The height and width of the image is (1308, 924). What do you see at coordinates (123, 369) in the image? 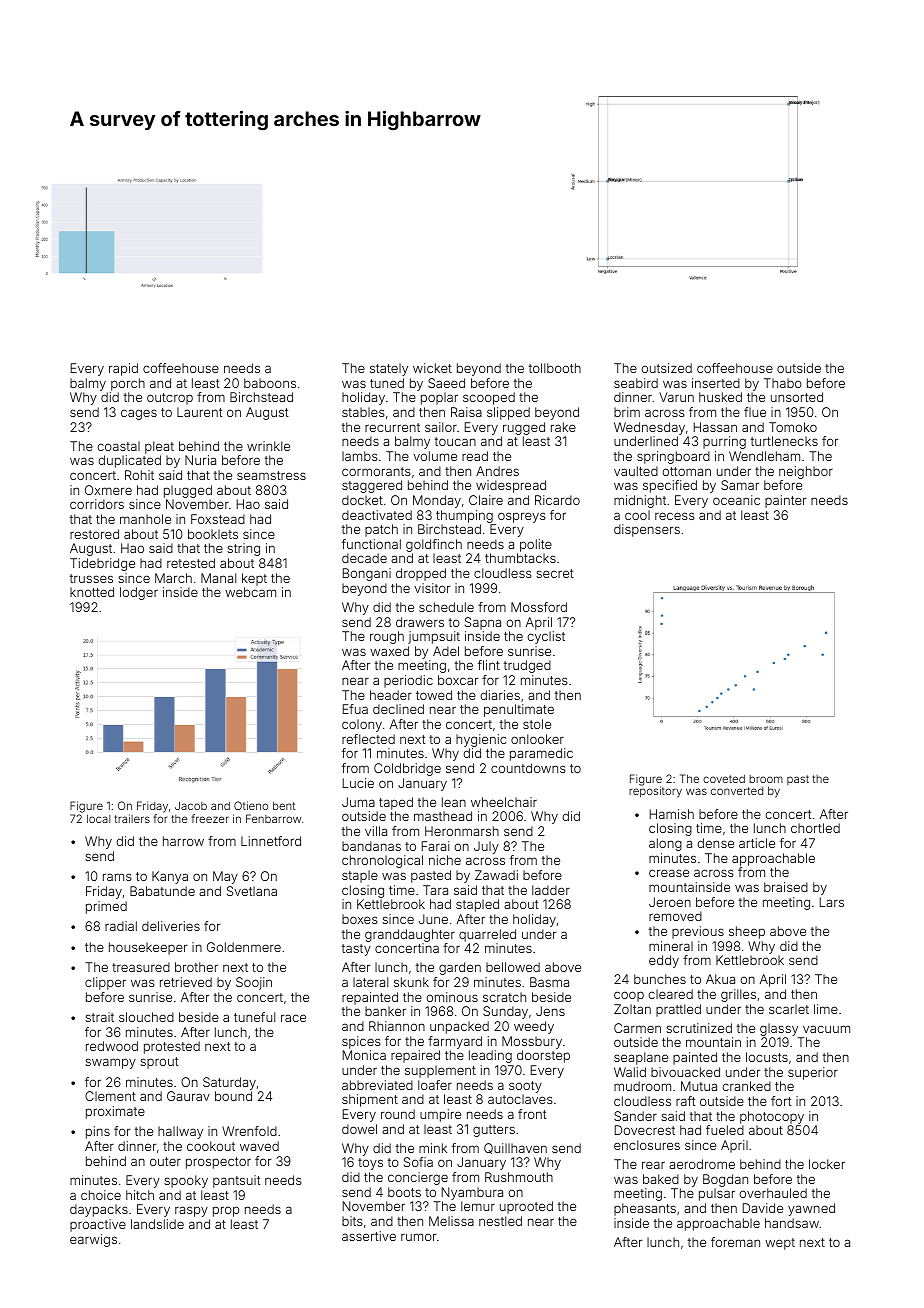
I see `rapid` at bounding box center [123, 369].
